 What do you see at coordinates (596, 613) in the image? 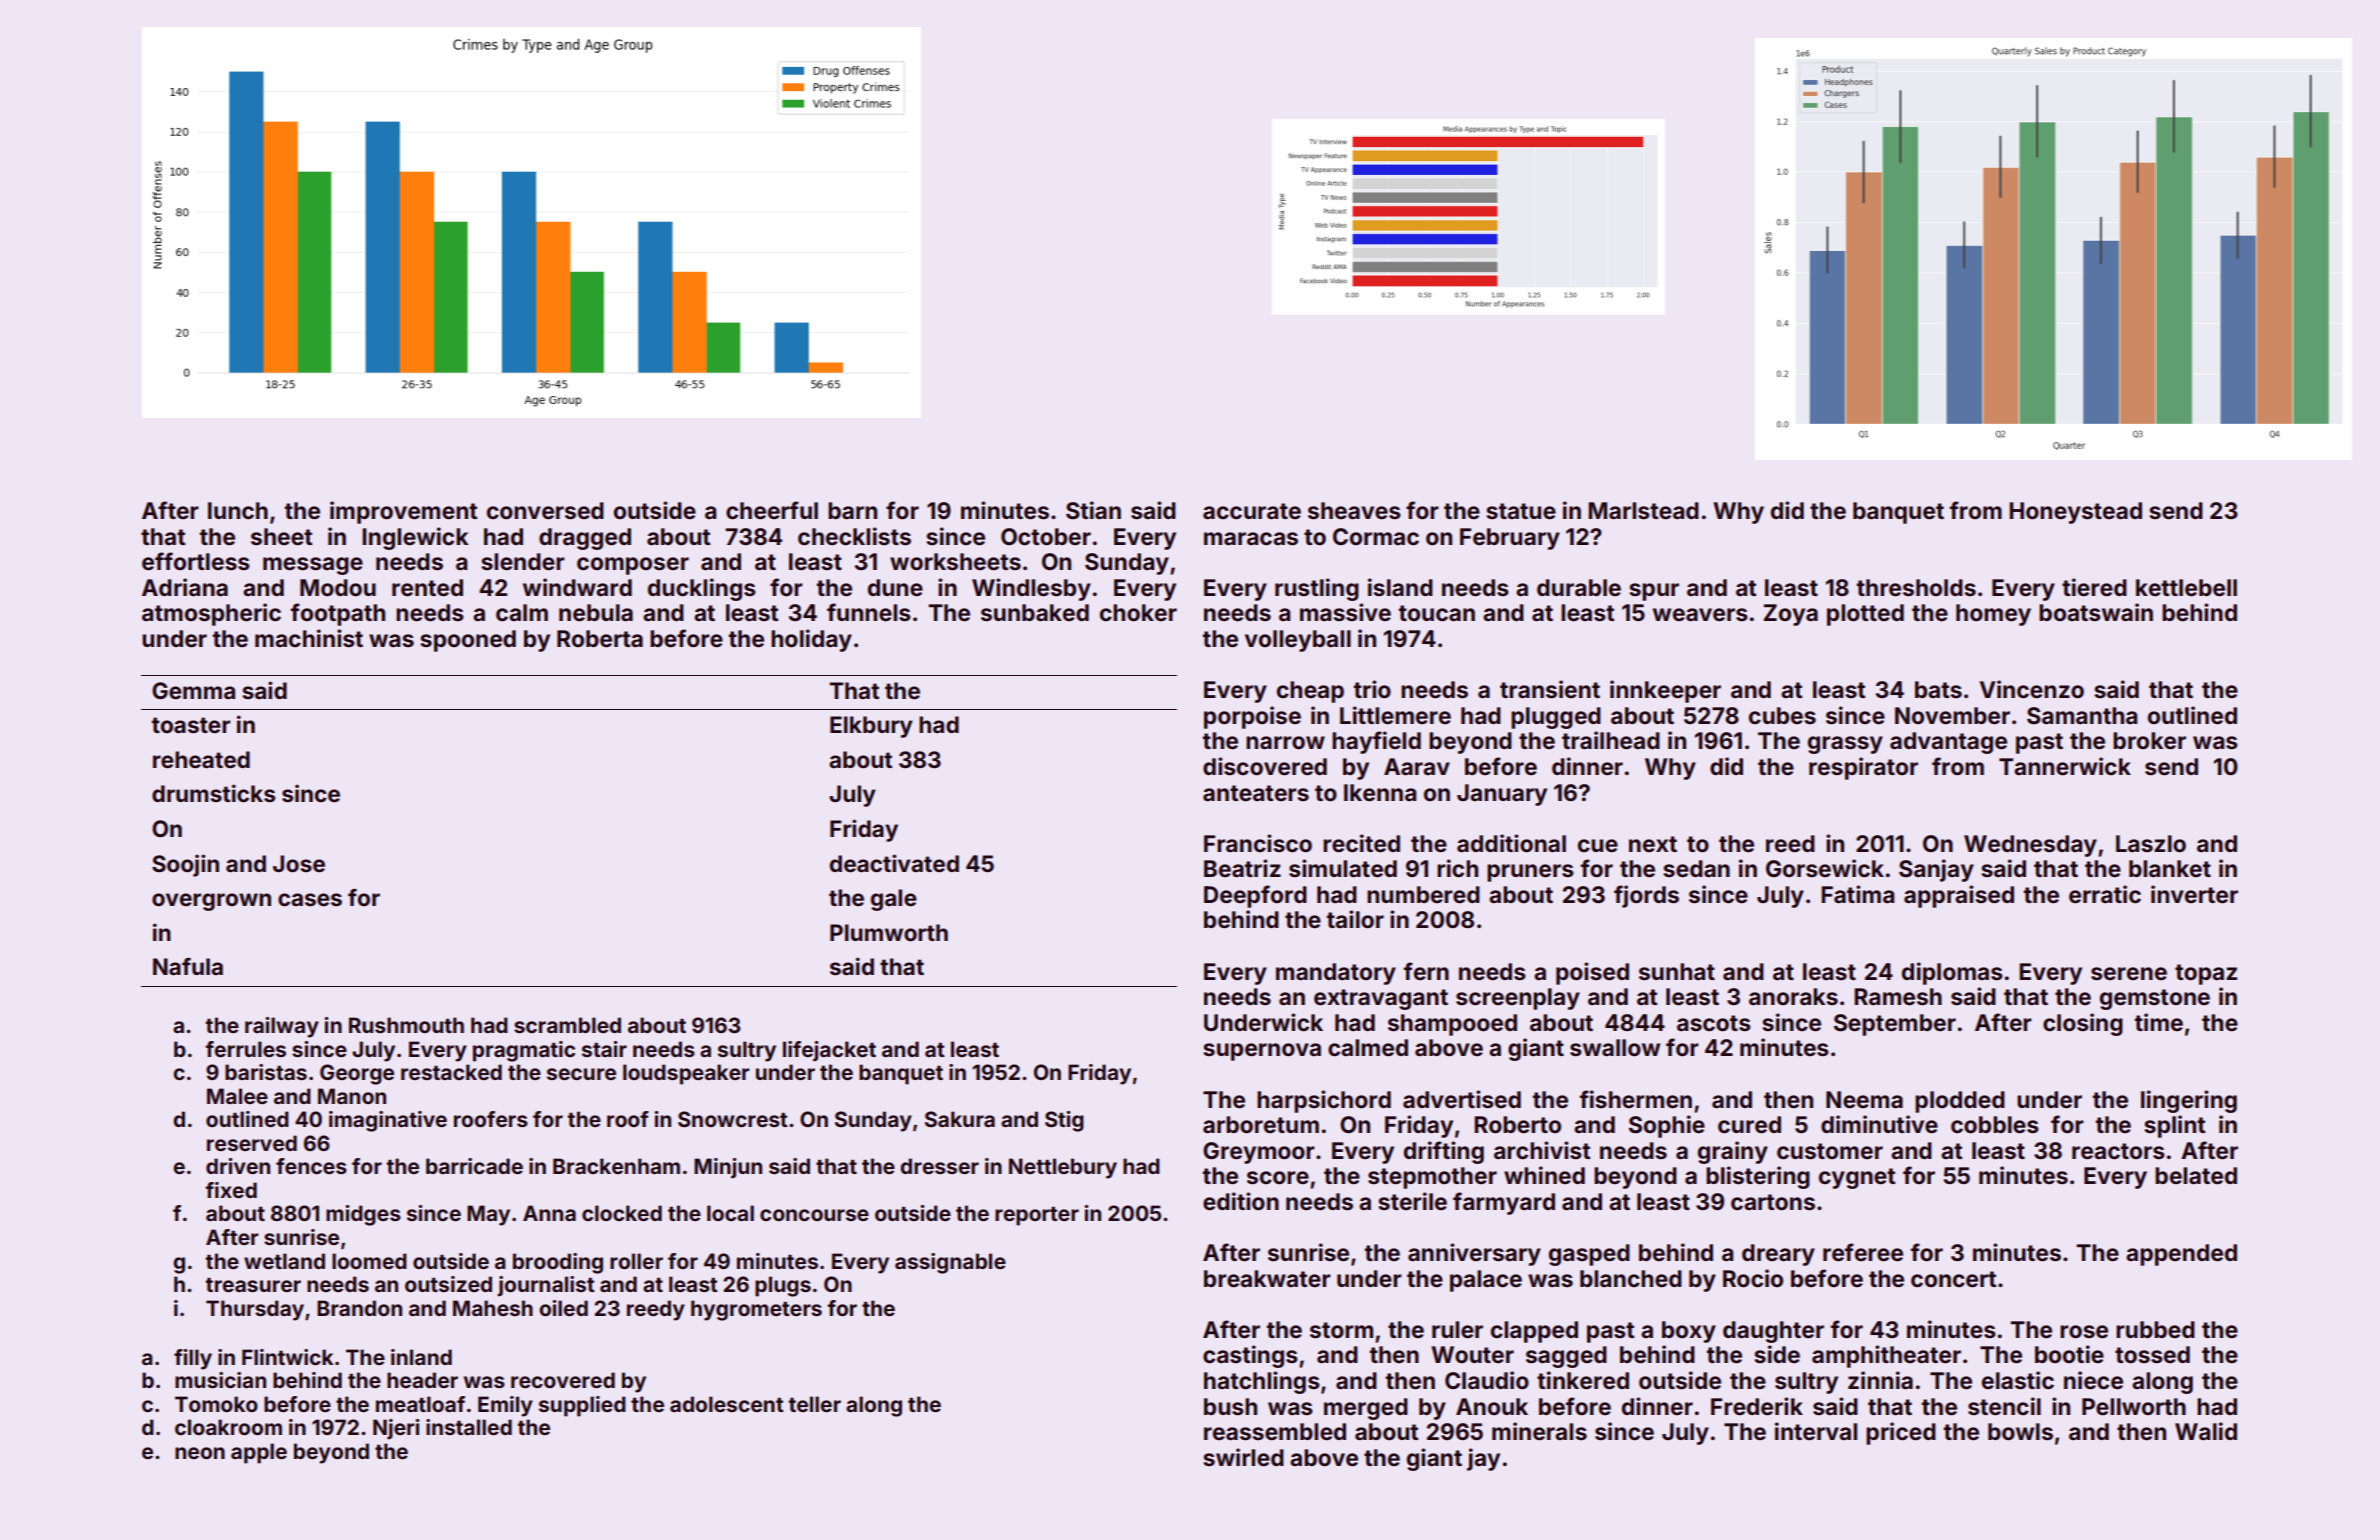
I see `nebula` at bounding box center [596, 613].
